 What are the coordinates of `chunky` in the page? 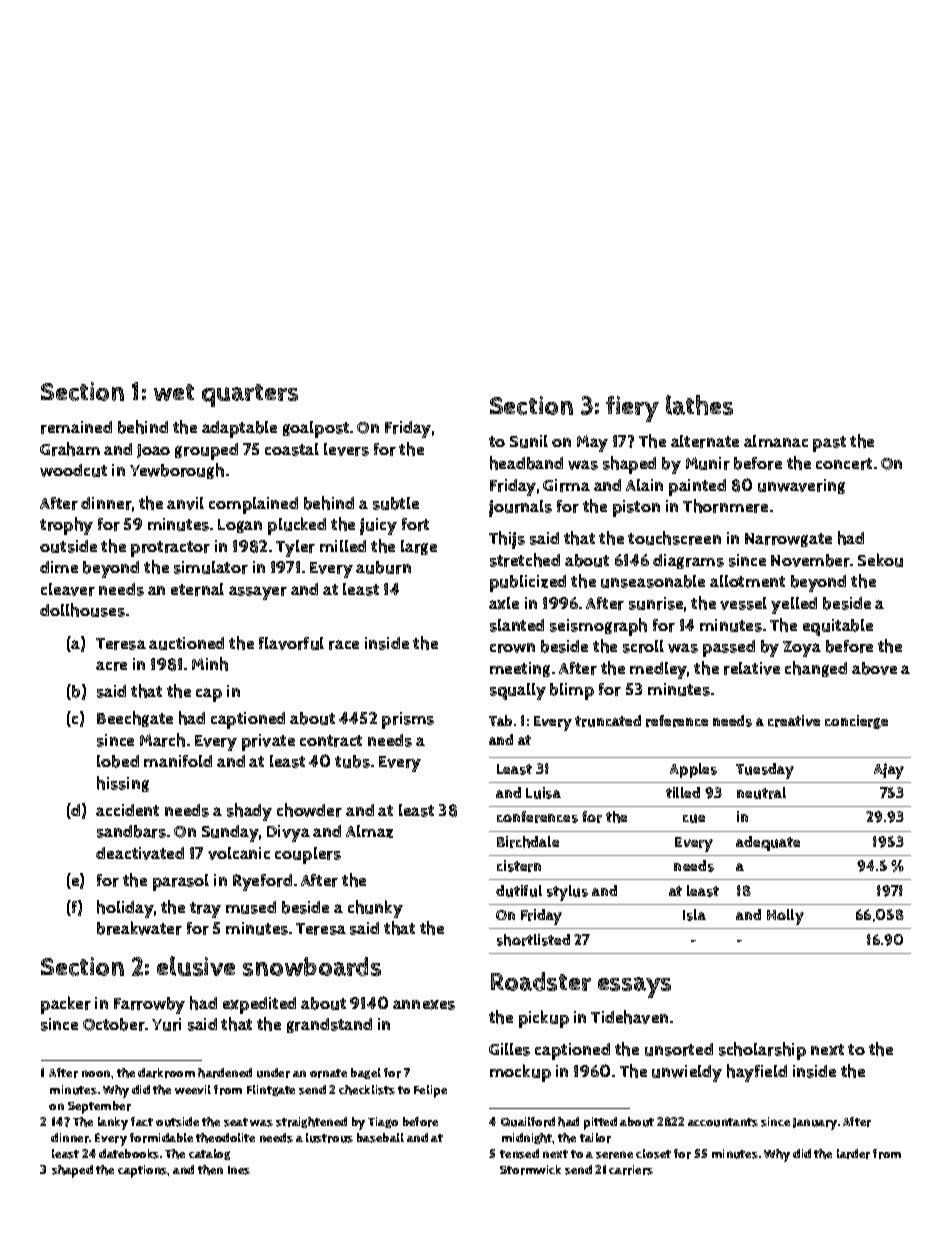 It's located at (375, 909).
